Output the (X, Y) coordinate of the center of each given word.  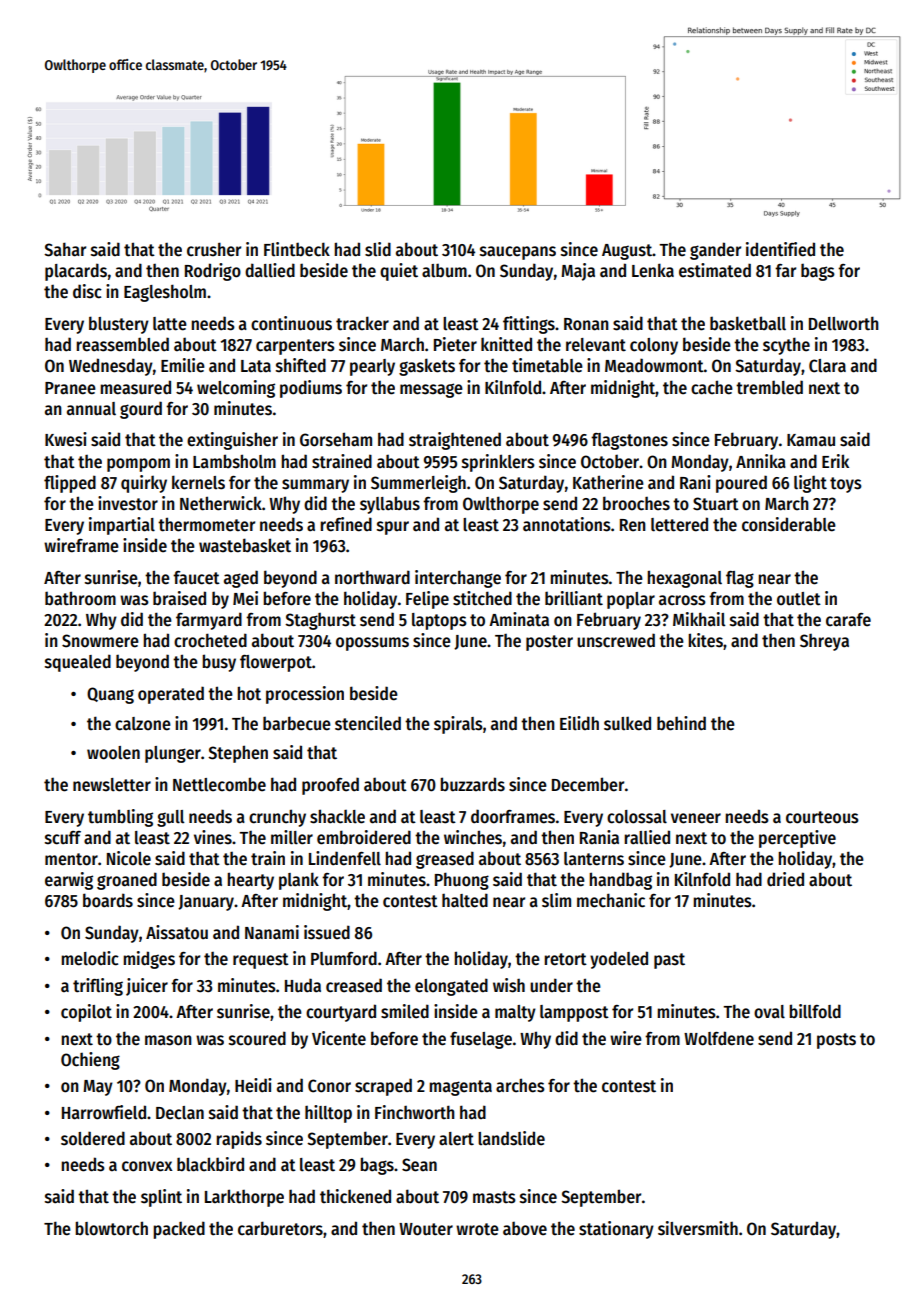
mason (168, 1040)
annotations (567, 524)
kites (705, 640)
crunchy (277, 818)
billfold (815, 1011)
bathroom (80, 598)
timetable (547, 365)
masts (494, 1197)
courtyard (341, 1013)
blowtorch (111, 1228)
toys (846, 485)
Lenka (653, 270)
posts (836, 1041)
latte (170, 324)
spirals (458, 725)
